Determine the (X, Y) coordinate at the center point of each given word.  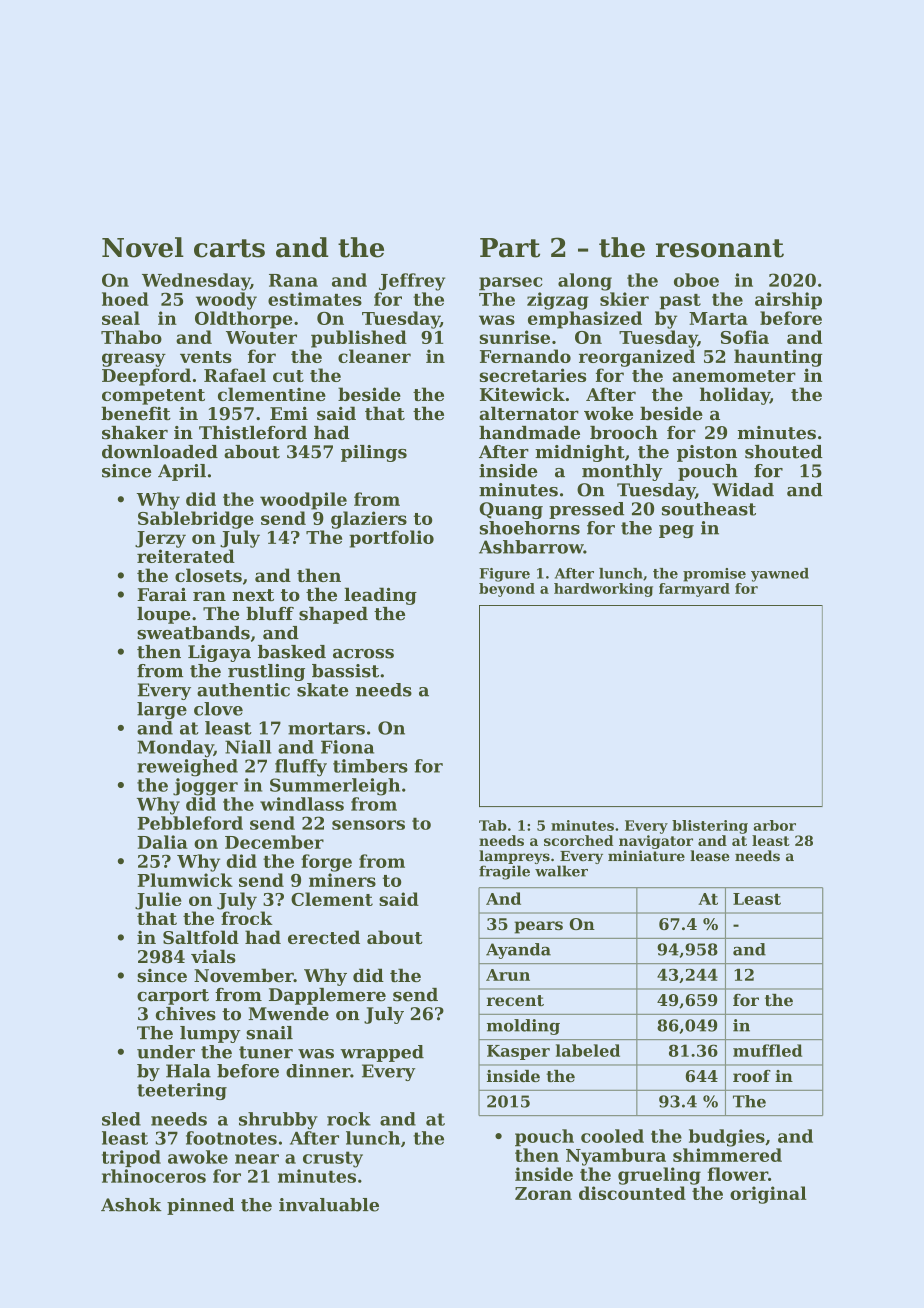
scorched (579, 840)
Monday (175, 749)
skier (624, 299)
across (363, 654)
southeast (709, 509)
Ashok (131, 1205)
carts (229, 248)
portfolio (391, 539)
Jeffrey (412, 282)
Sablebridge (196, 520)
